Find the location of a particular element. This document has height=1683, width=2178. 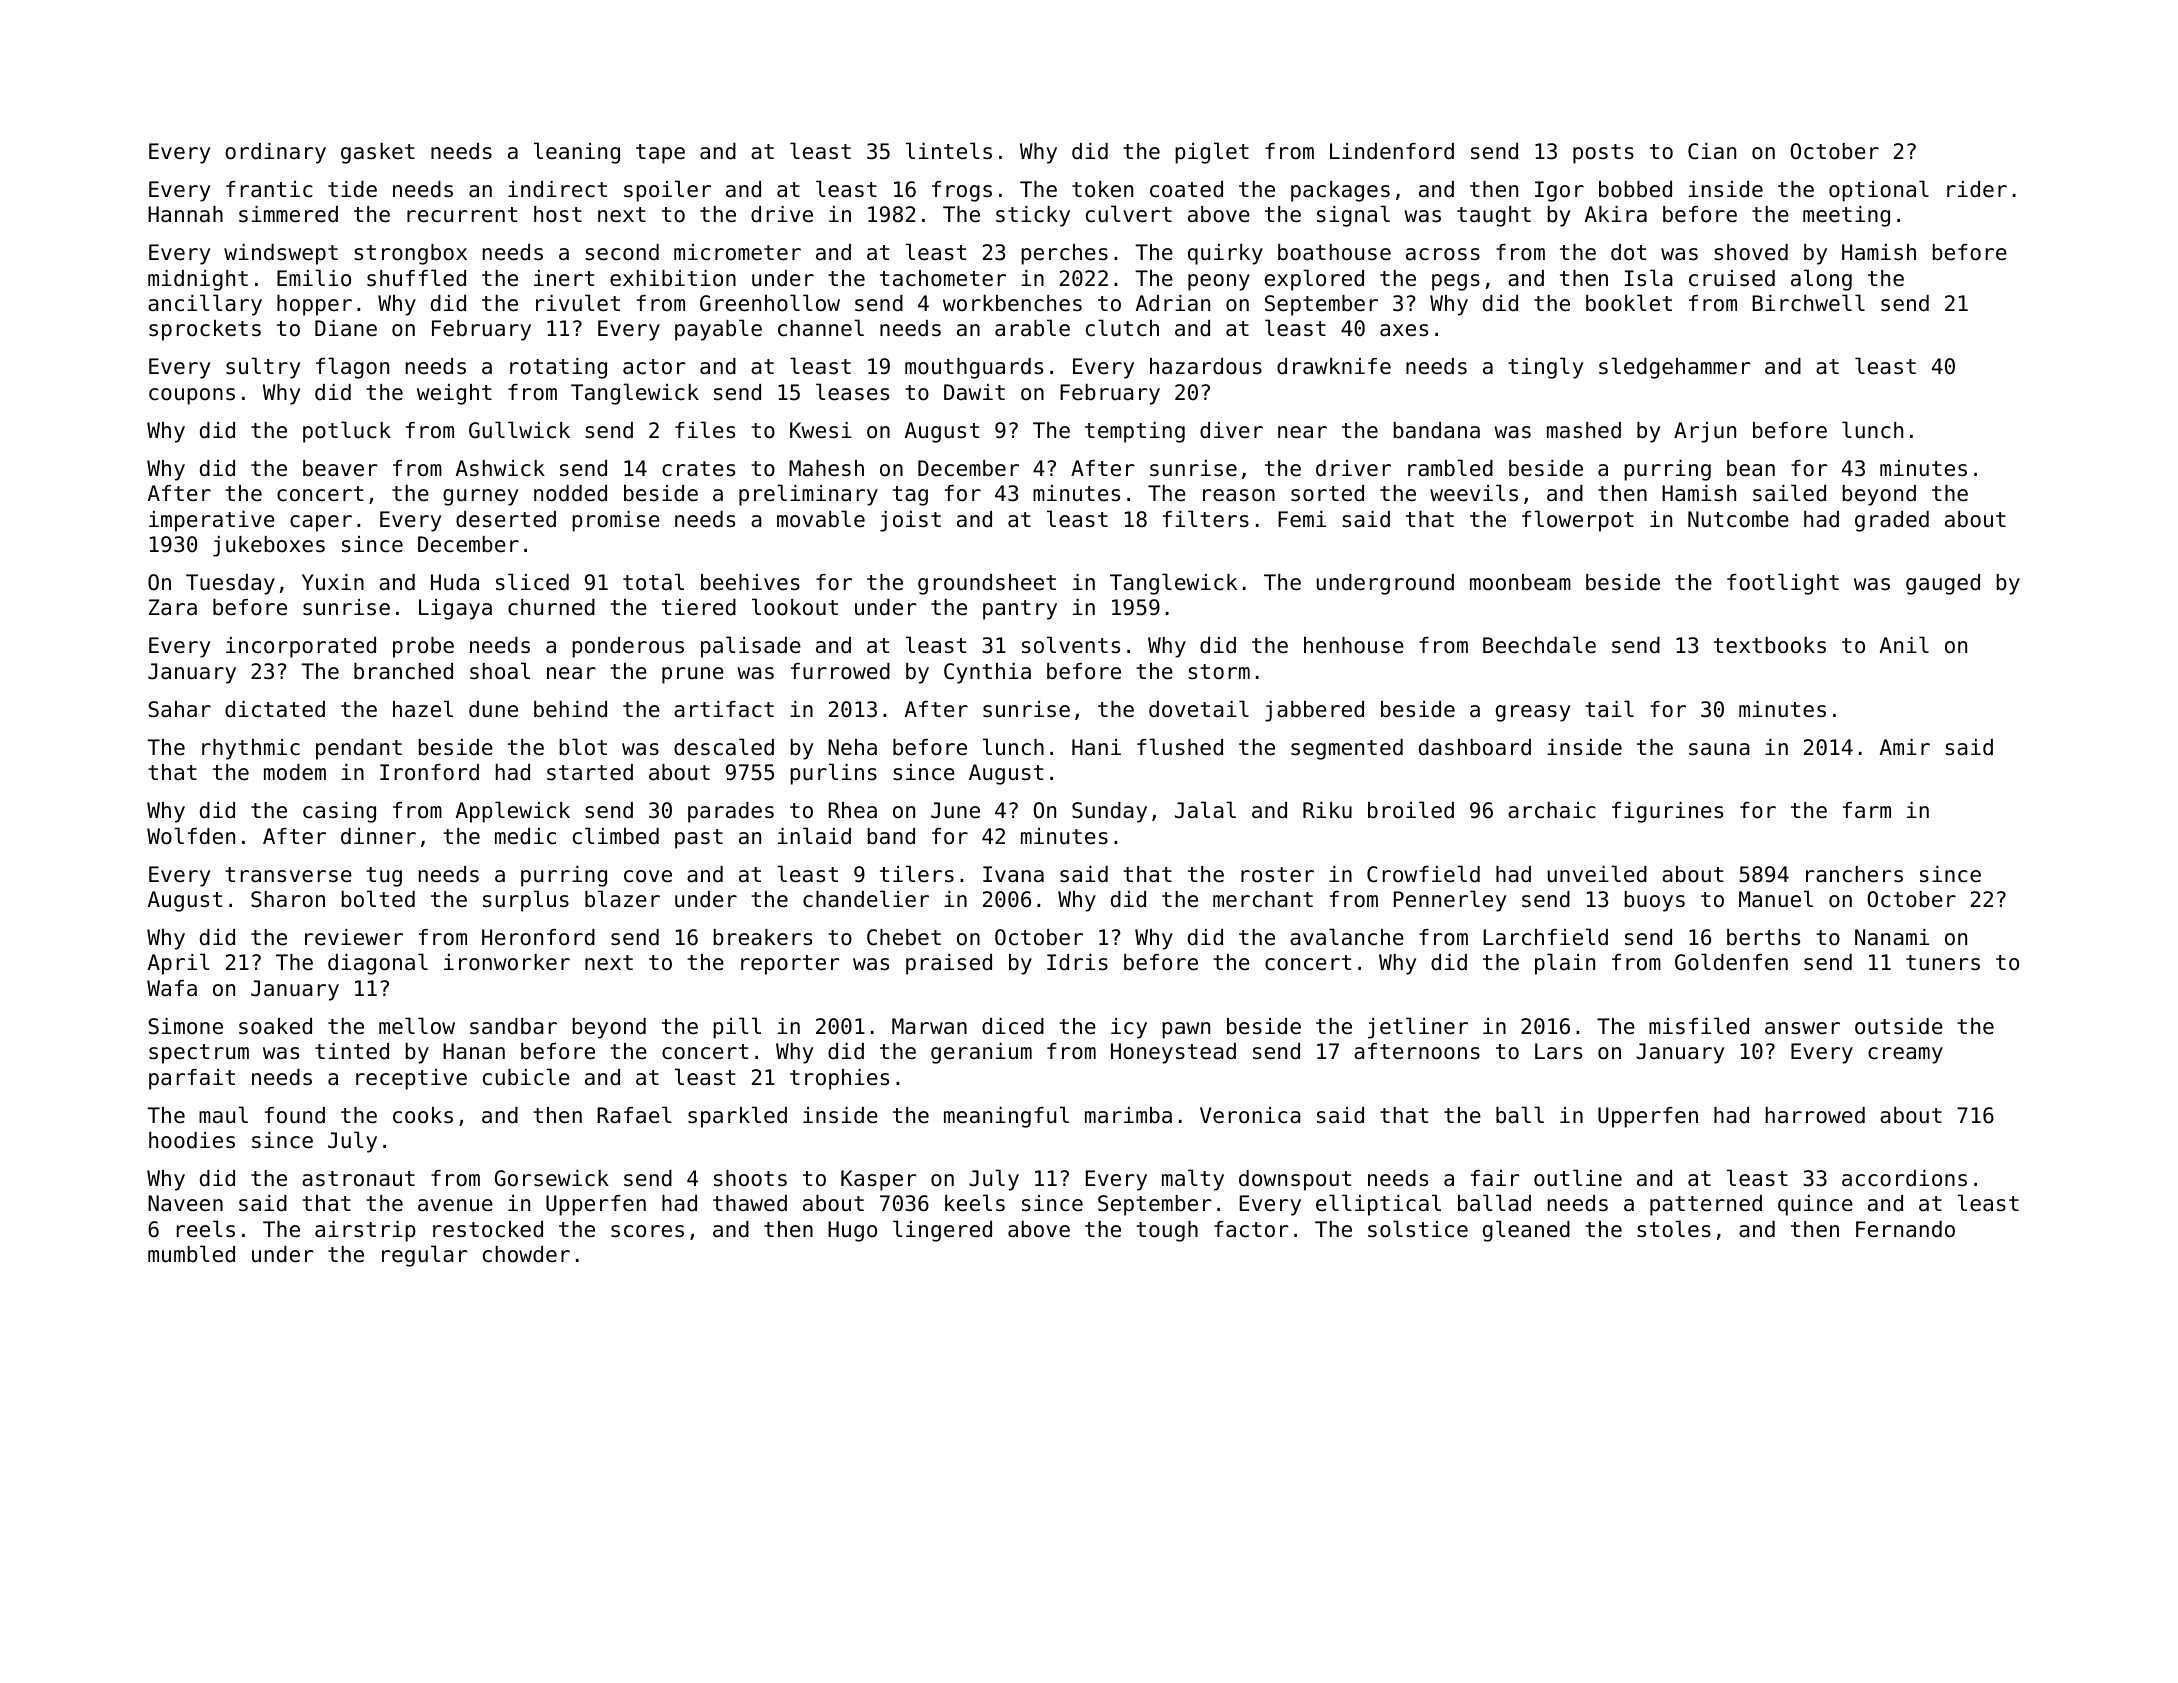

weight is located at coordinates (454, 394).
